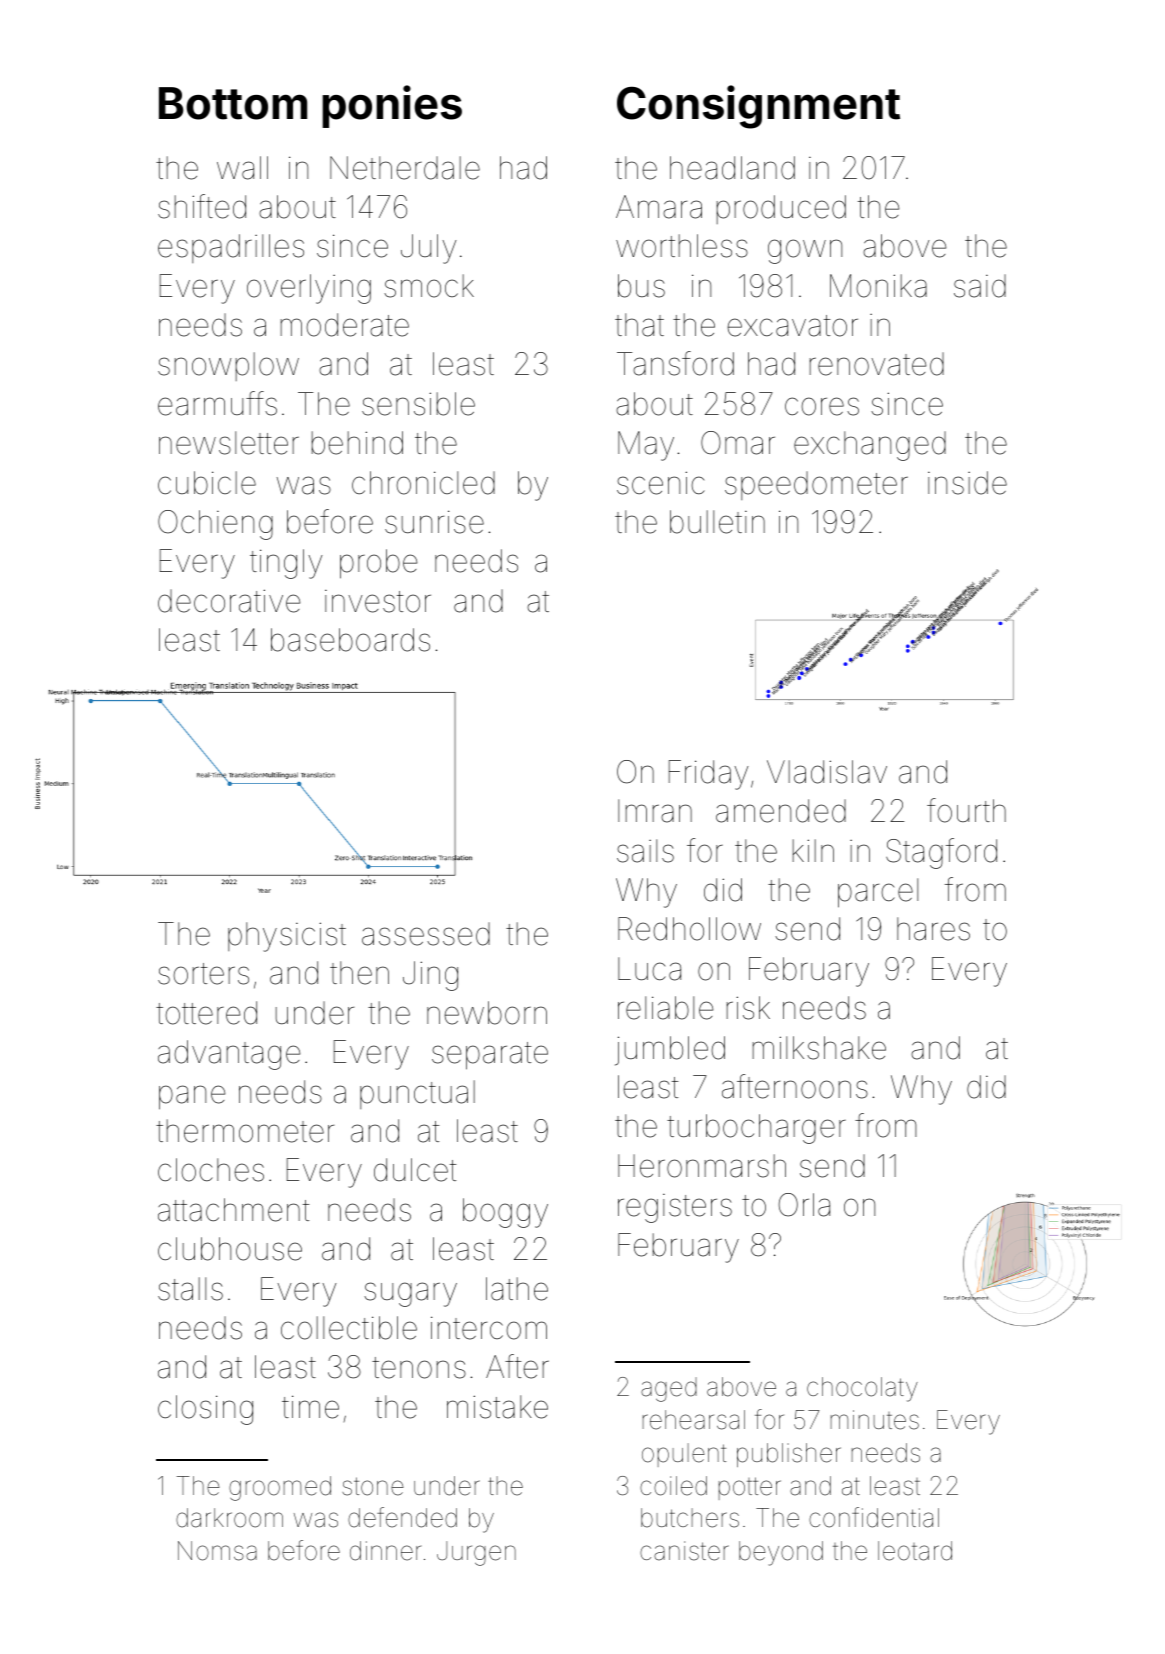 The image size is (1165, 1654). I want to click on groomed, so click(280, 1488).
